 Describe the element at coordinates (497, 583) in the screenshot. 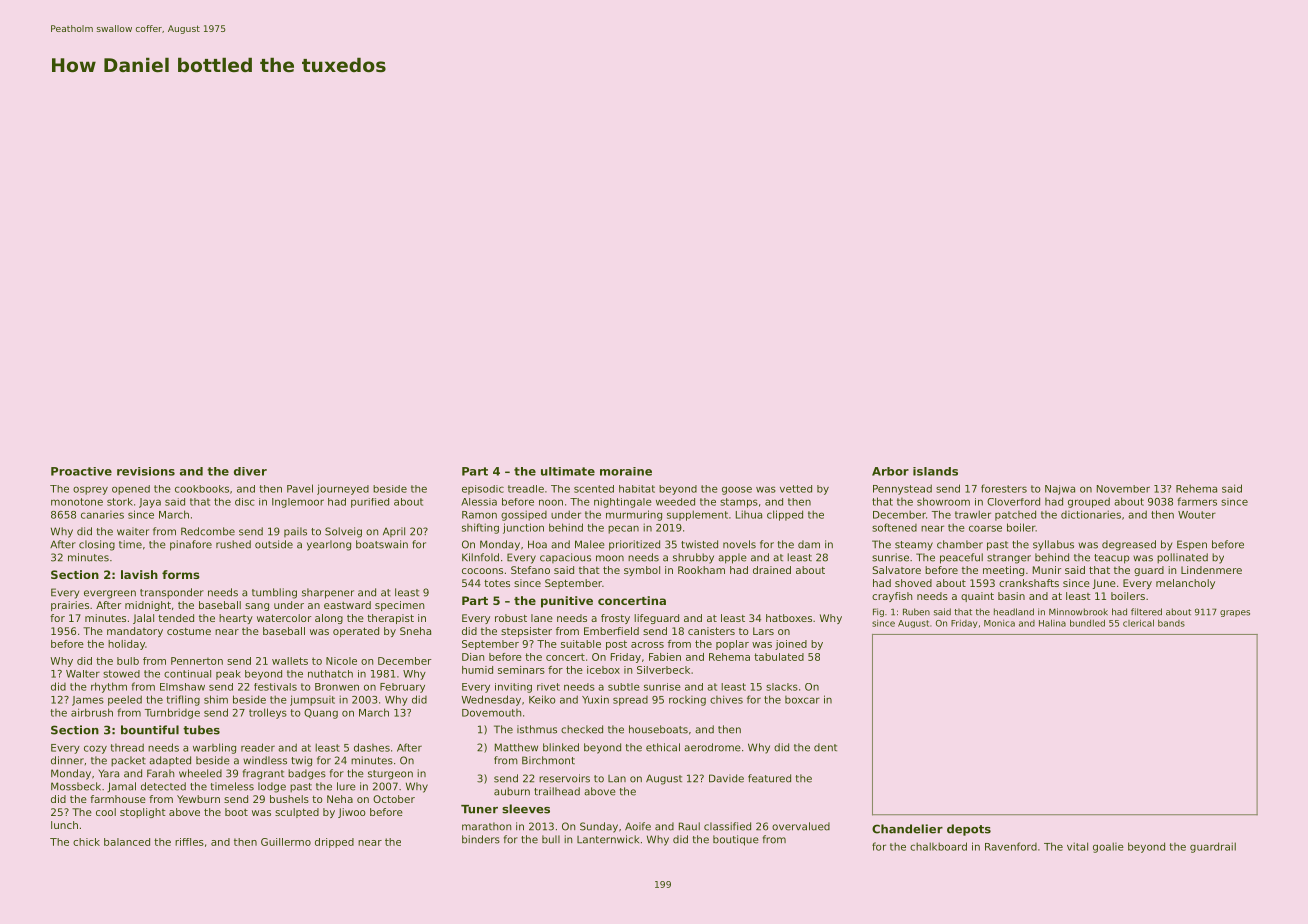

I see `totes` at that location.
